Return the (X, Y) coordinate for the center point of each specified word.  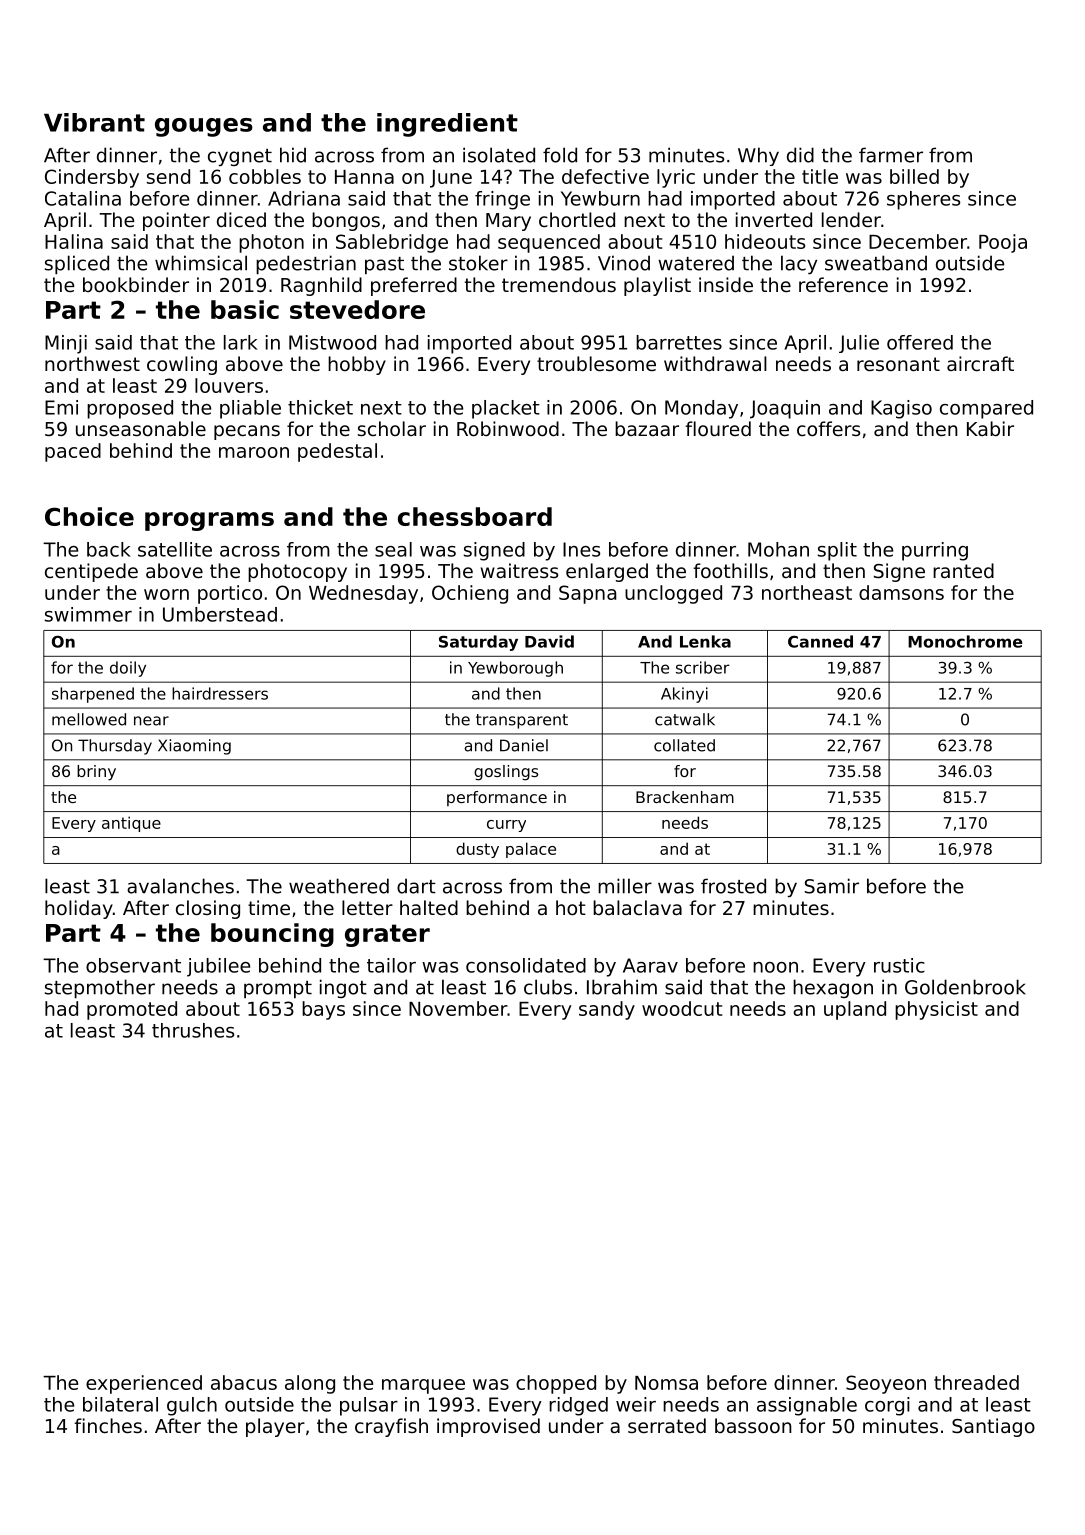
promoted (132, 1010)
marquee (423, 1386)
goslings (506, 773)
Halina (74, 241)
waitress (519, 570)
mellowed (89, 719)
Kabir (990, 428)
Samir (832, 886)
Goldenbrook (965, 987)
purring (935, 551)
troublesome (596, 363)
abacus (244, 1382)
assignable (807, 1406)
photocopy (297, 572)
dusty (477, 850)
